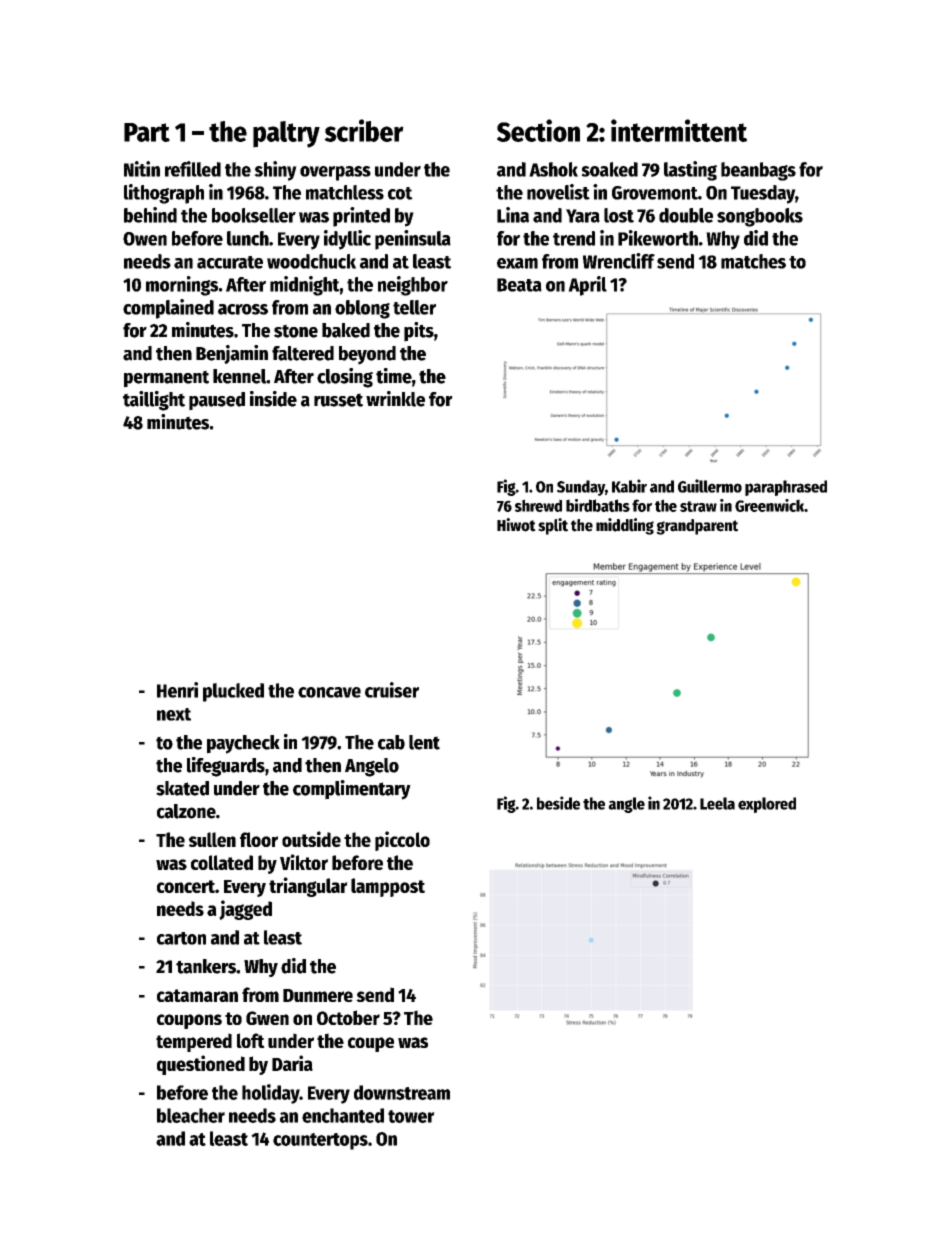  I want to click on paltry, so click(286, 134).
